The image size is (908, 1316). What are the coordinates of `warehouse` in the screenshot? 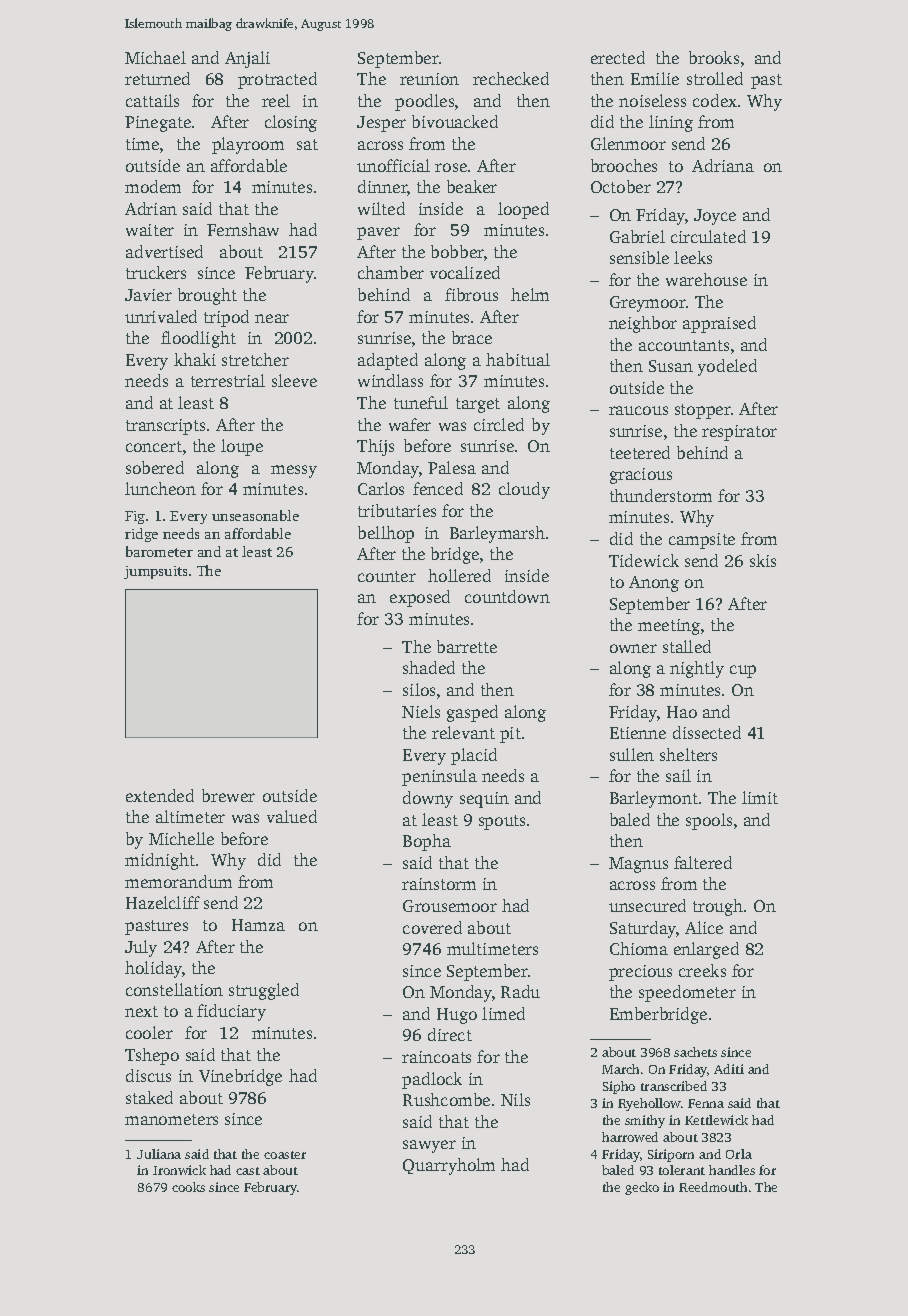 It's located at (706, 279).
